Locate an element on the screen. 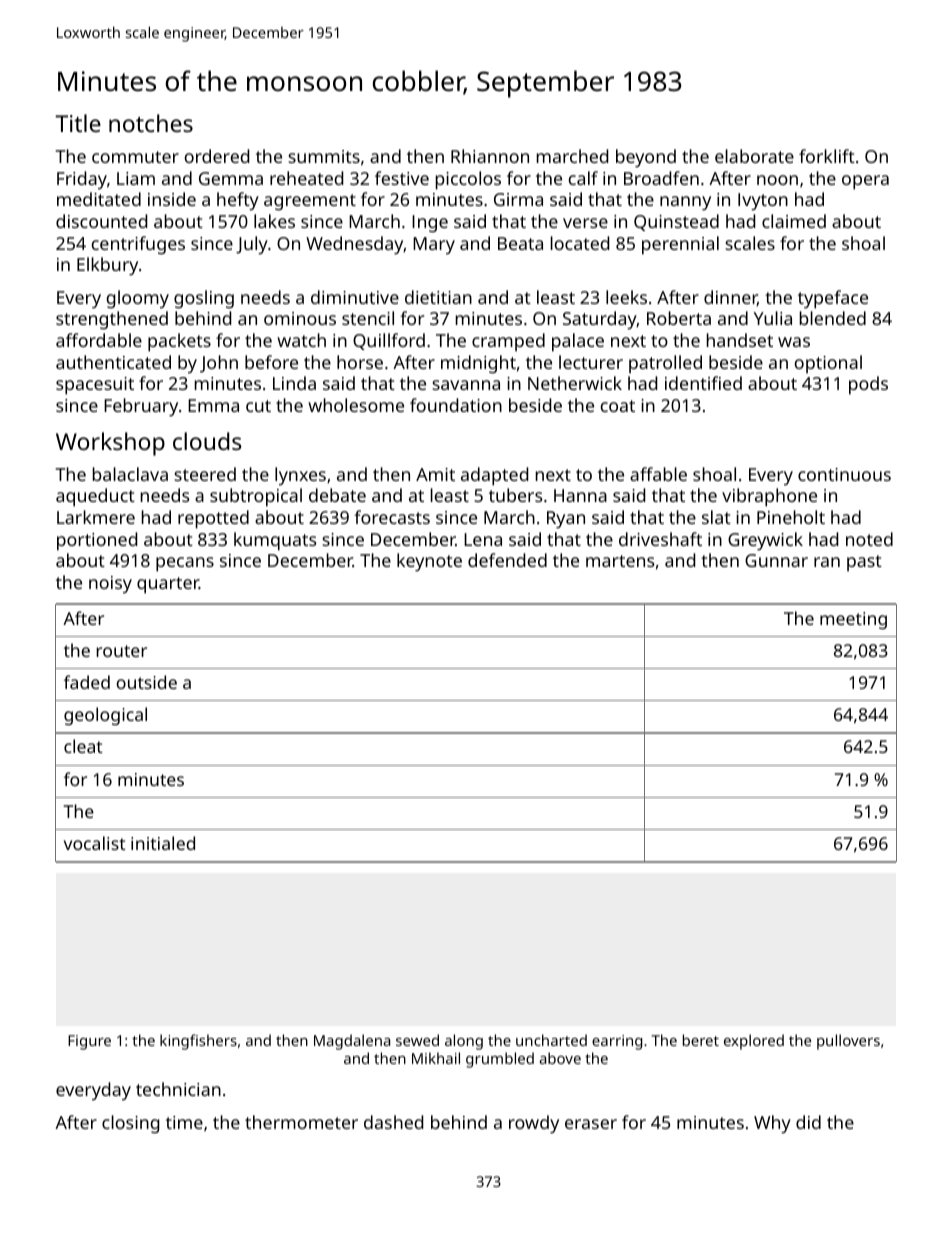 The height and width of the screenshot is (1233, 952). meeting is located at coordinates (853, 620).
